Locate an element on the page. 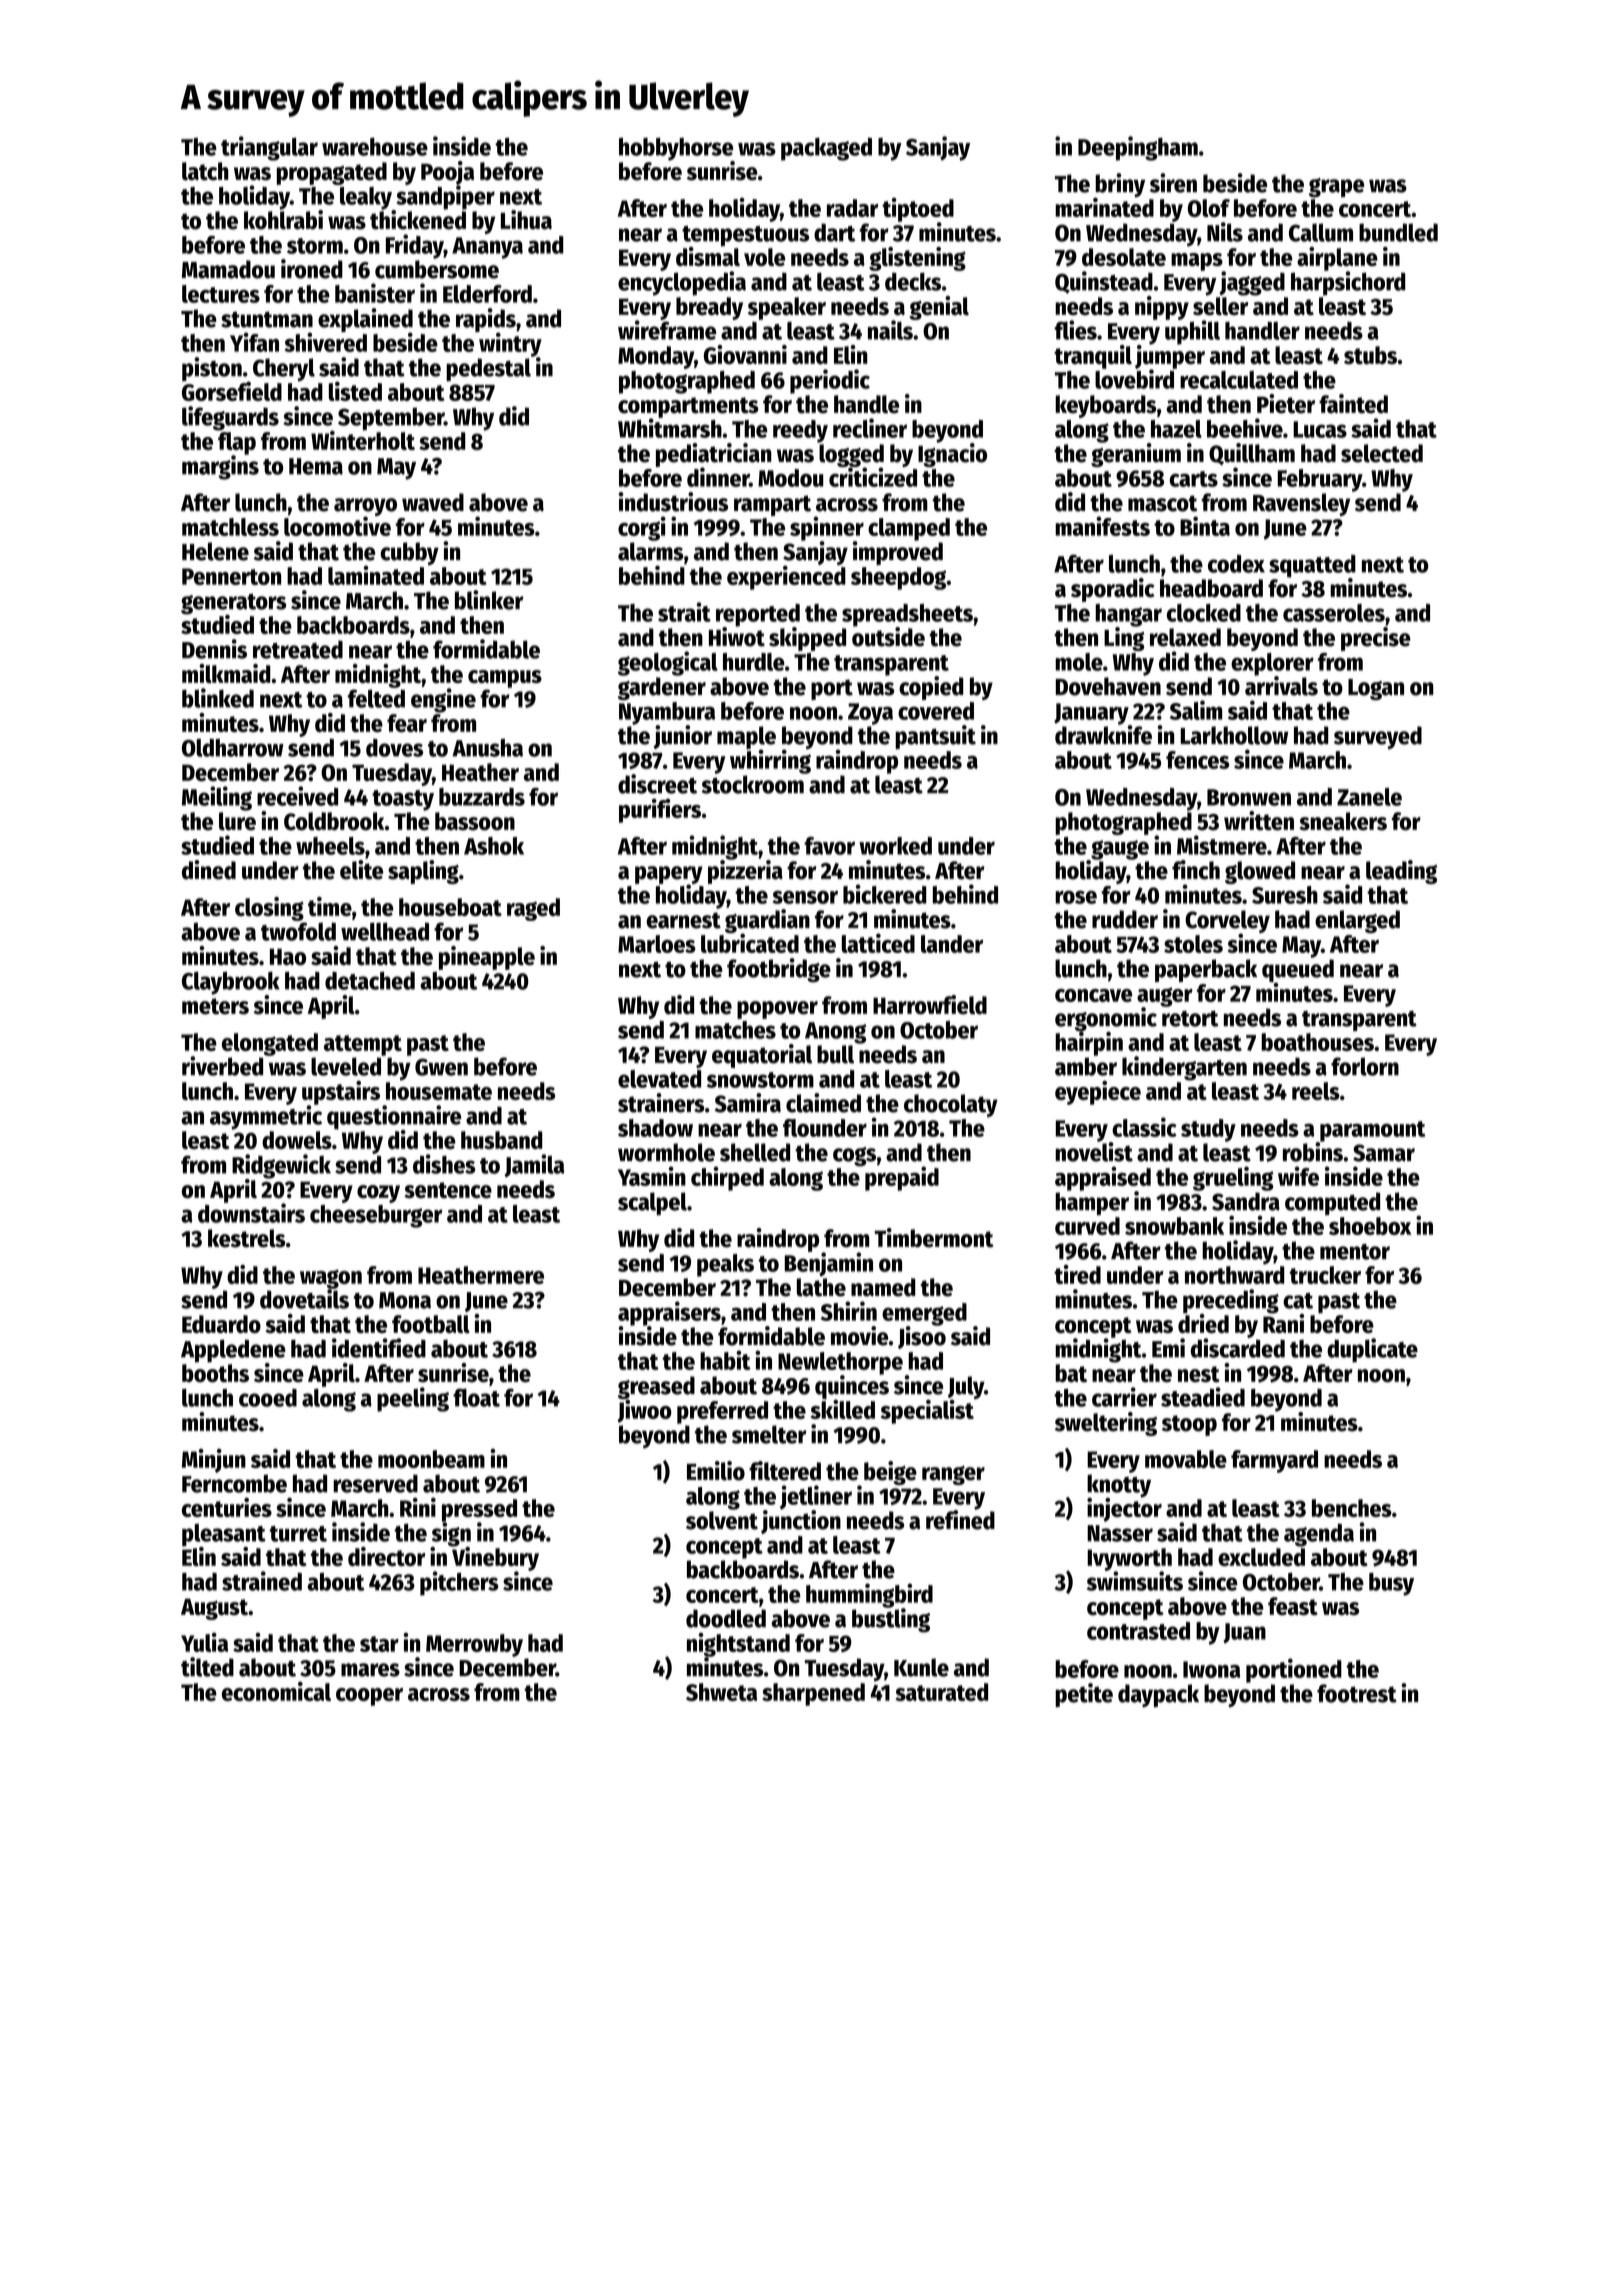  economical is located at coordinates (276, 1691).
